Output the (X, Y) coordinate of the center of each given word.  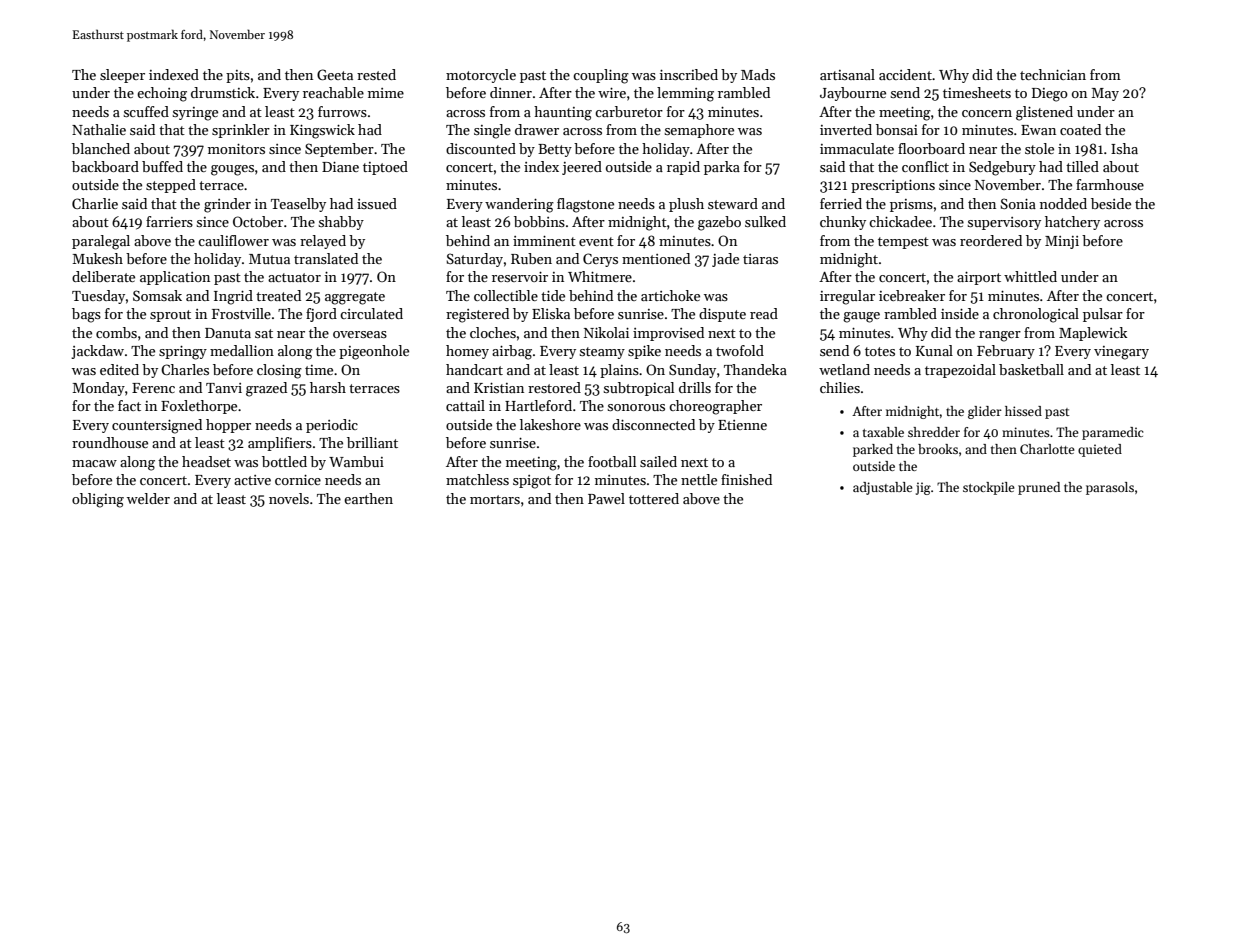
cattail (465, 405)
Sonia (1018, 203)
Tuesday (98, 297)
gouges (232, 170)
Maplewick (1093, 334)
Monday (99, 389)
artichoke (670, 295)
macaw (94, 463)
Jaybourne (853, 94)
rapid (683, 168)
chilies (840, 387)
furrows (342, 111)
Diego (1050, 95)
